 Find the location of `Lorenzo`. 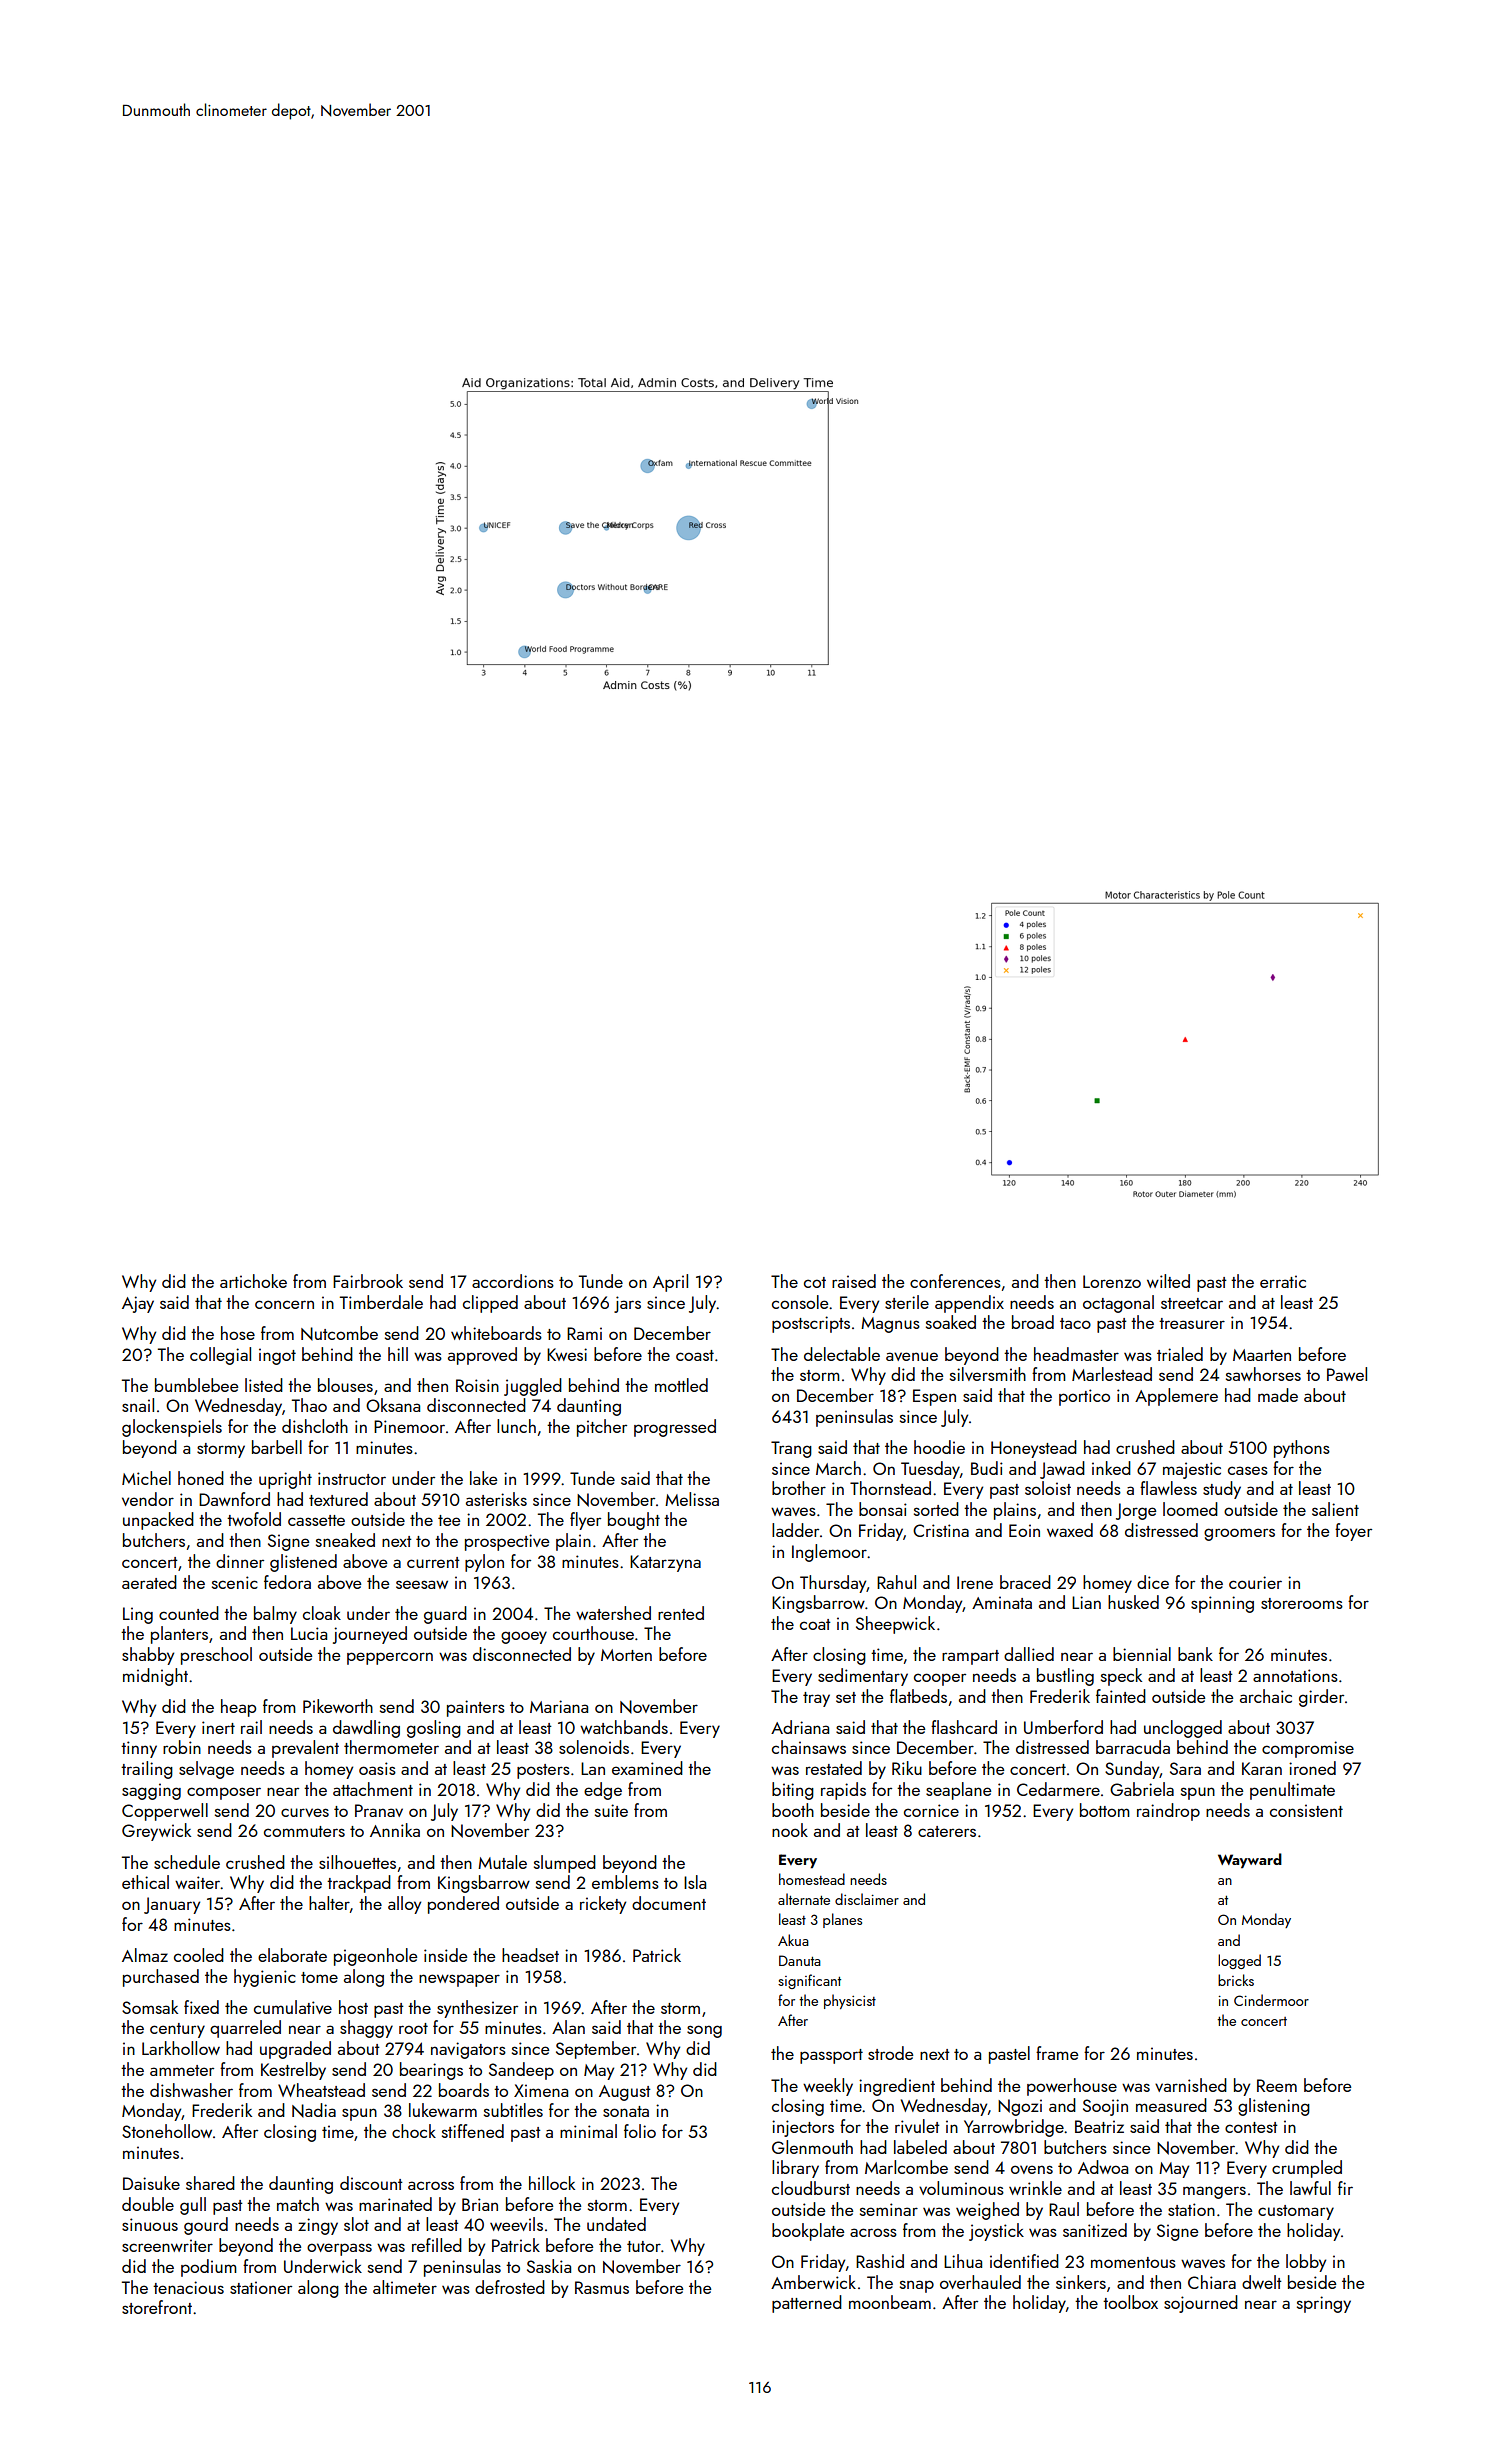

Lorenzo is located at coordinates (1112, 1281).
